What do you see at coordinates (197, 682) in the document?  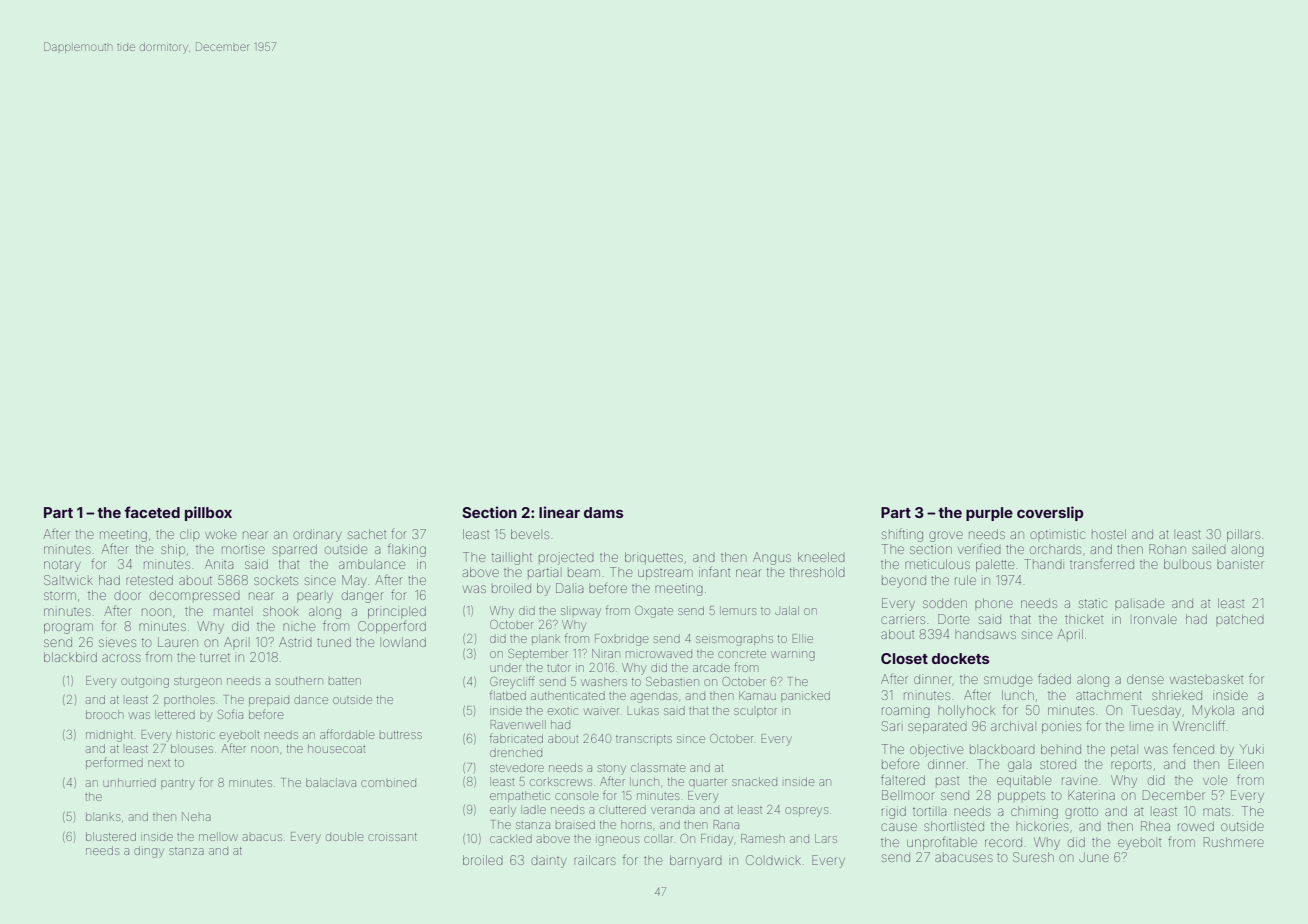 I see `sturgeon` at bounding box center [197, 682].
